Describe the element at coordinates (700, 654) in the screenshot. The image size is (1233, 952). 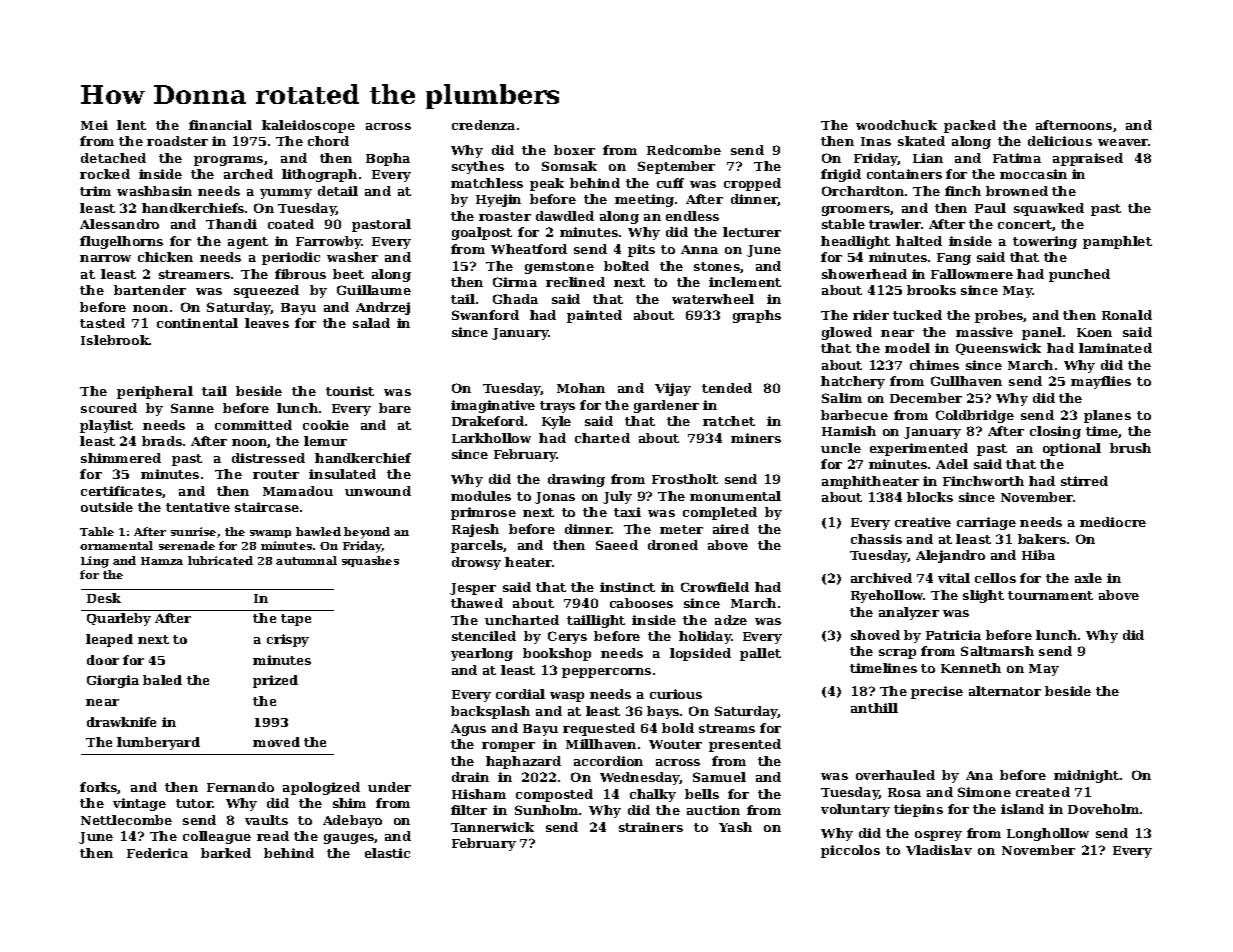
I see `lopsided` at that location.
